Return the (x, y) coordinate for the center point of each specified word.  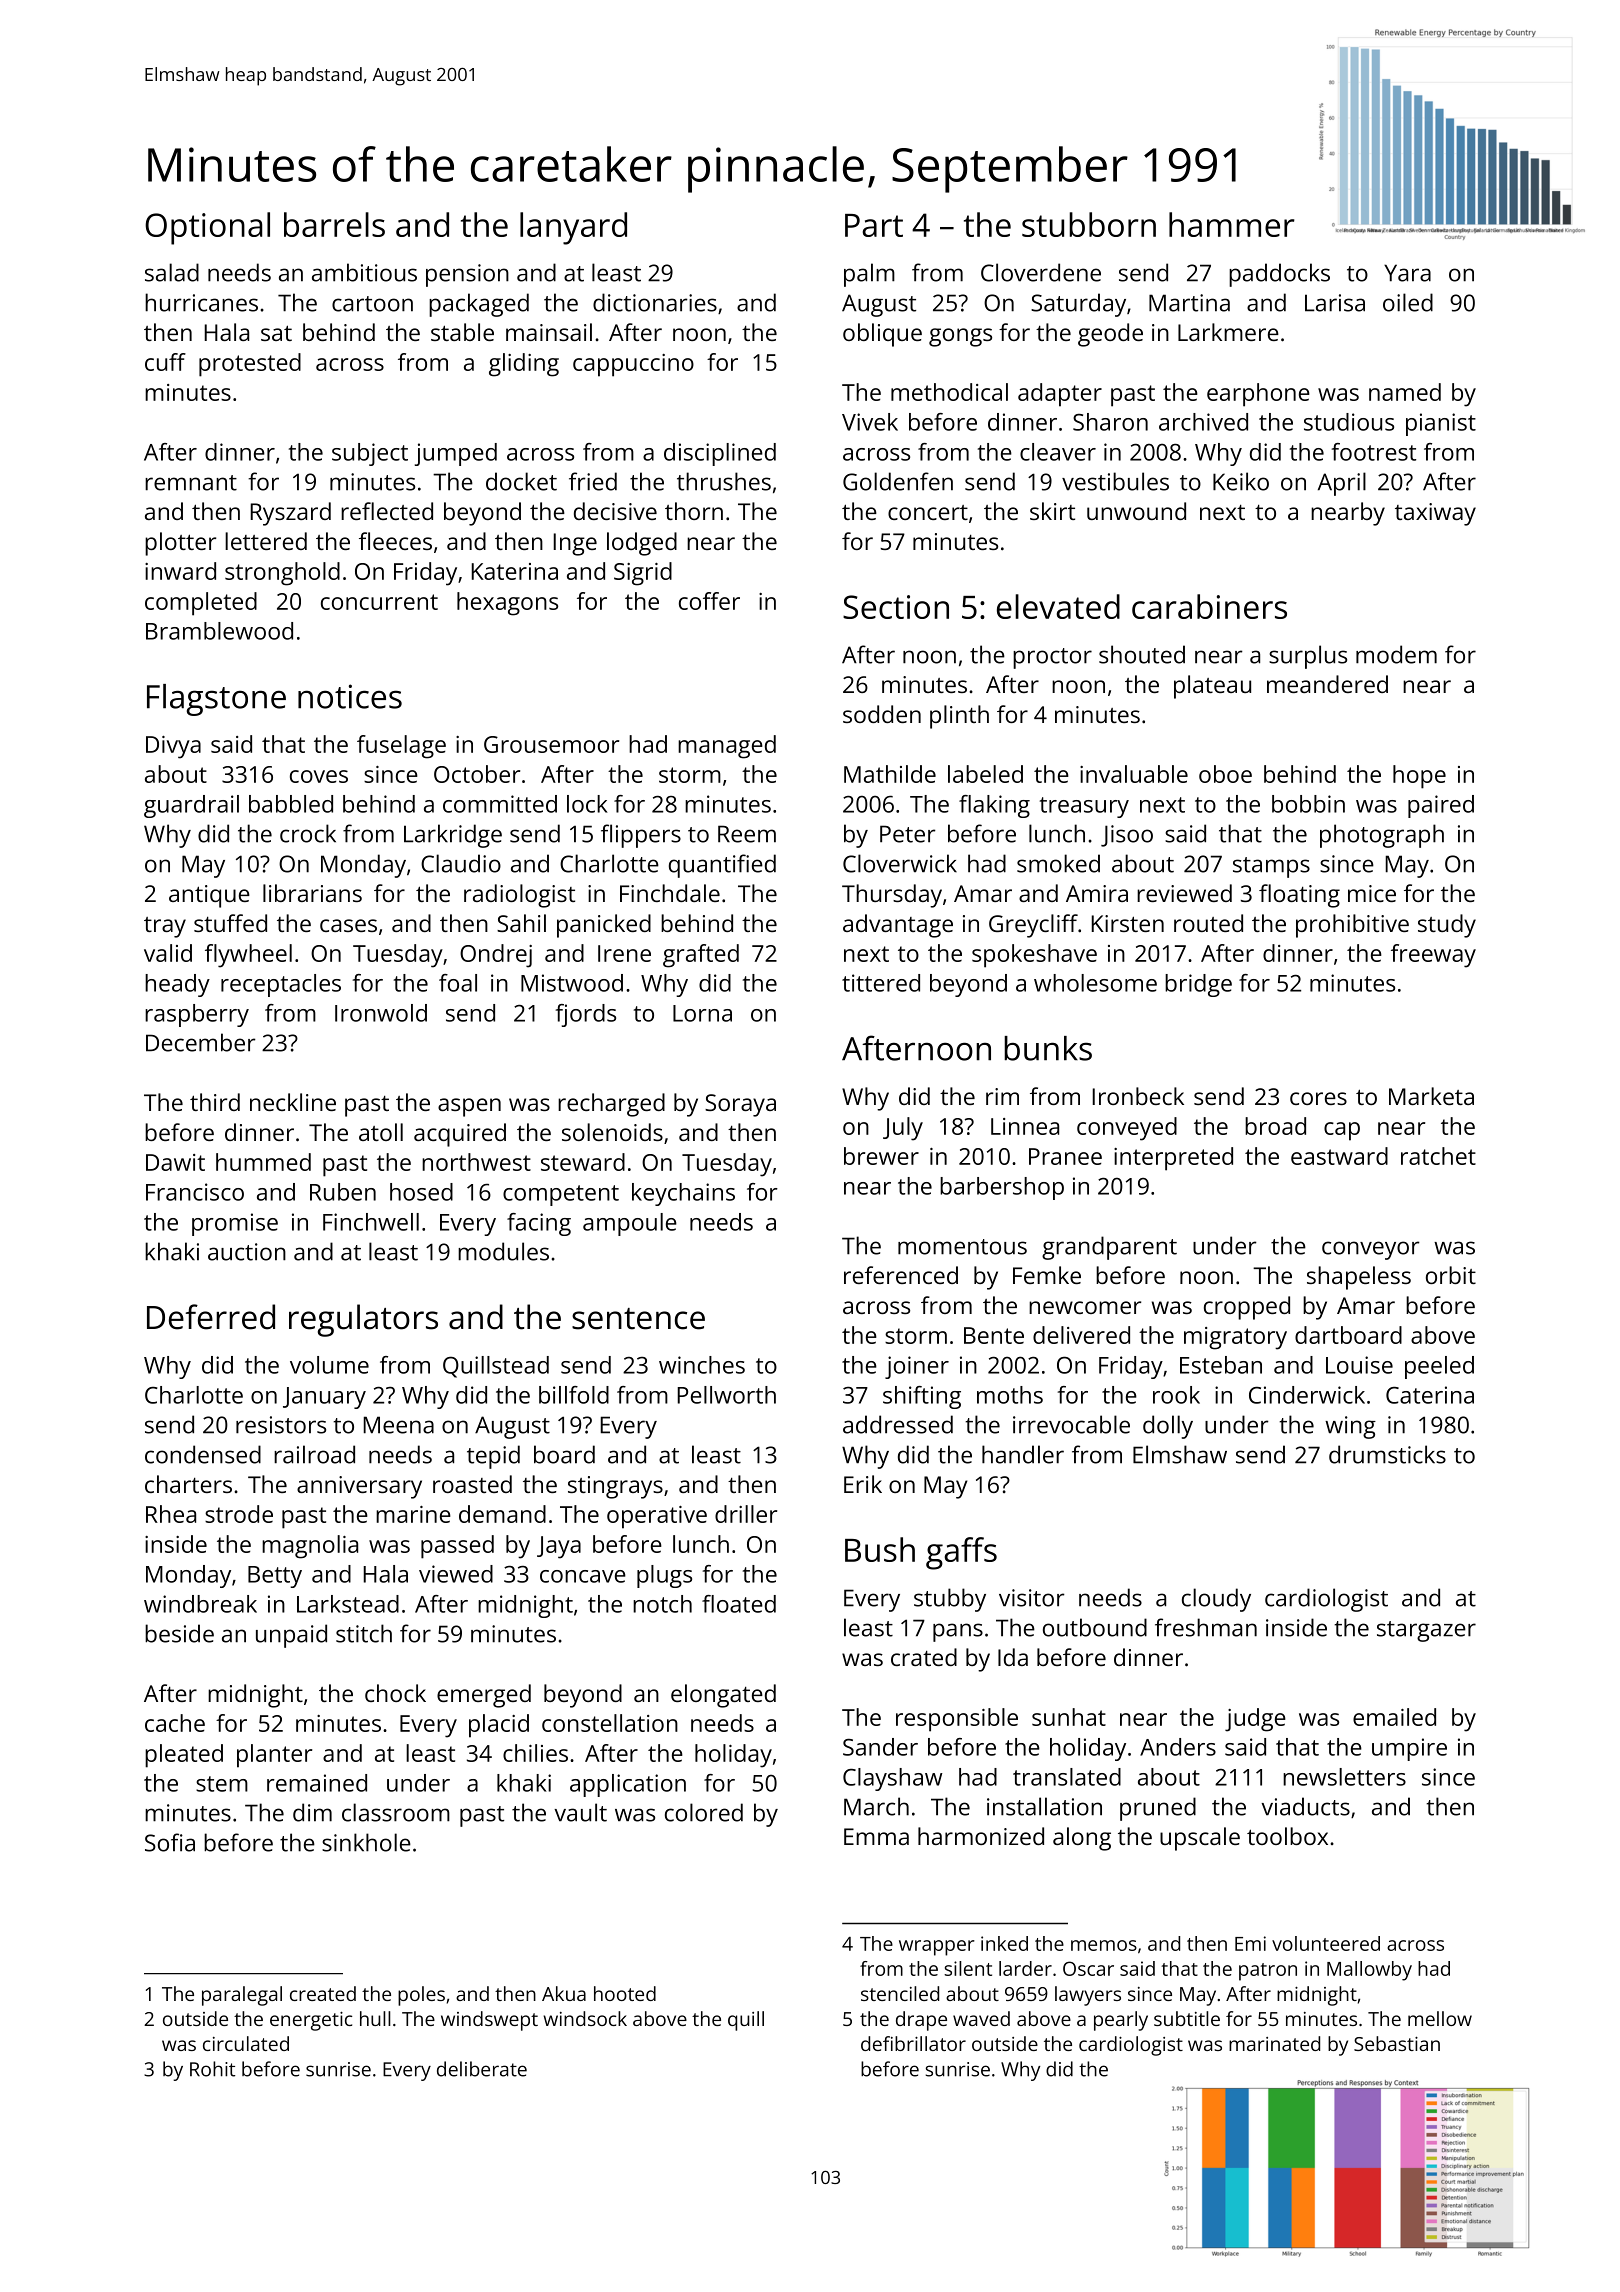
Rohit (212, 2069)
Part (874, 225)
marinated (1274, 2043)
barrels (334, 224)
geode (1110, 335)
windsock (585, 2018)
